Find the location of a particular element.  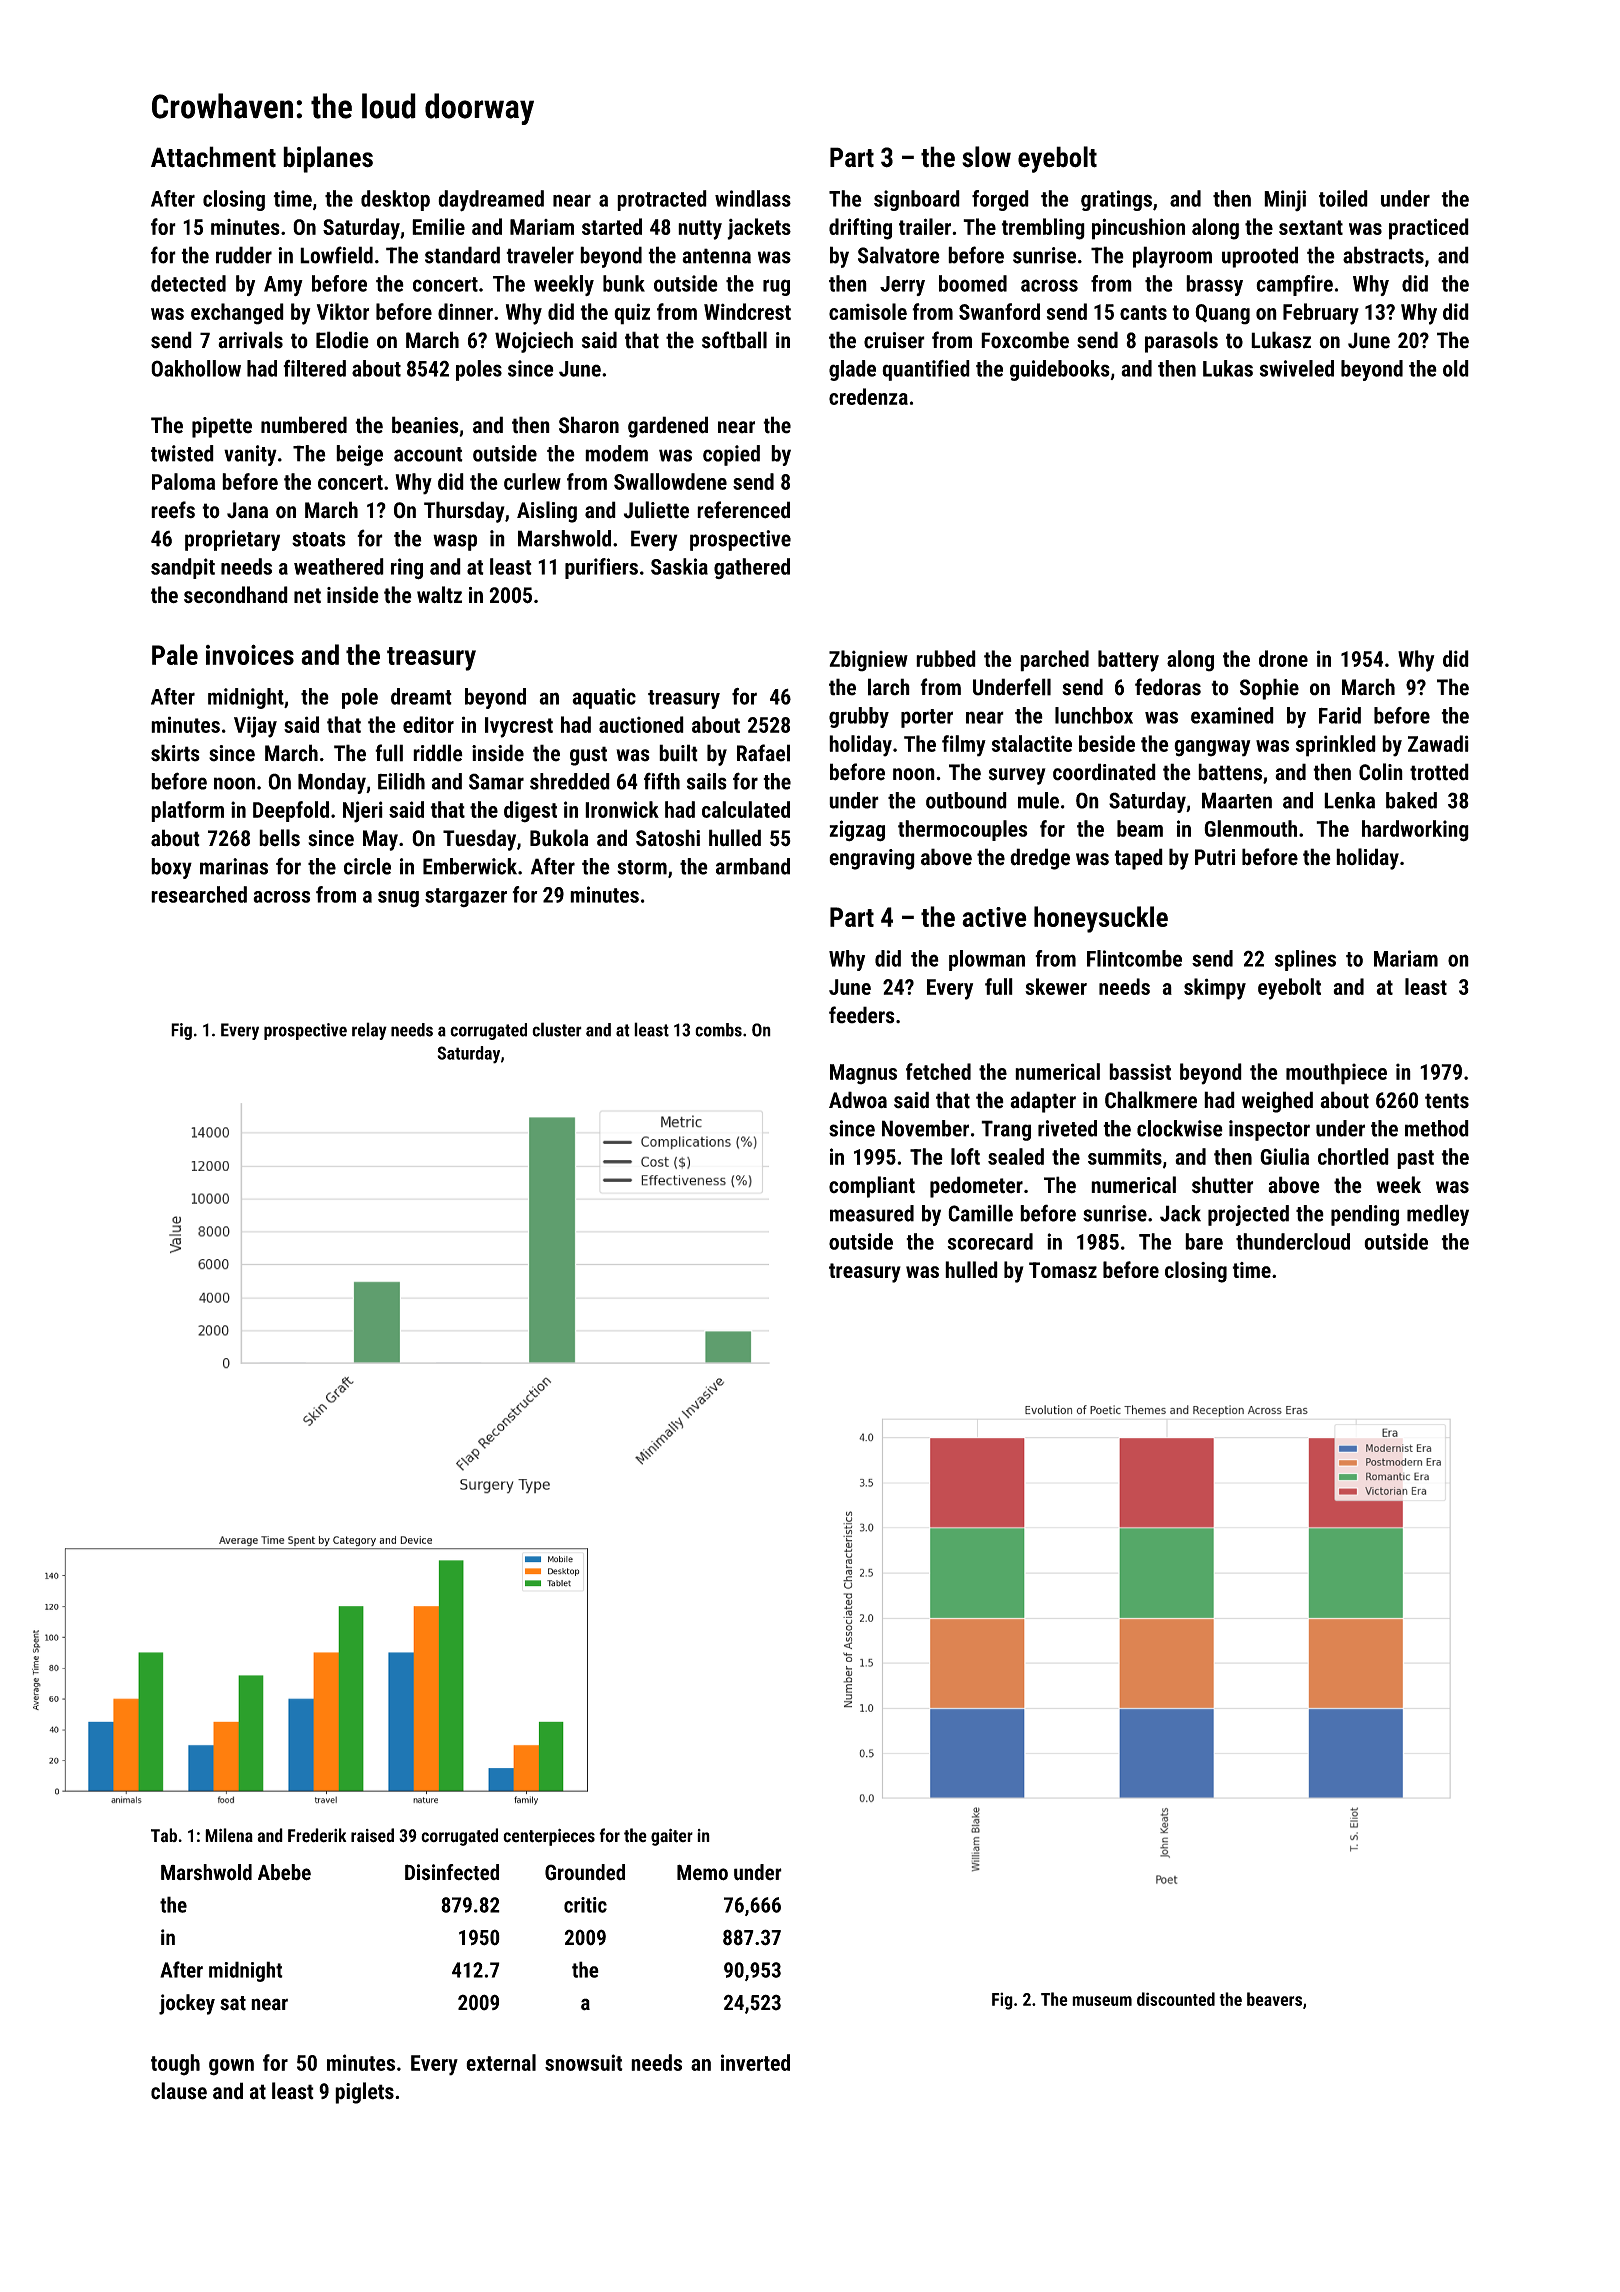

tents is located at coordinates (1447, 1101).
